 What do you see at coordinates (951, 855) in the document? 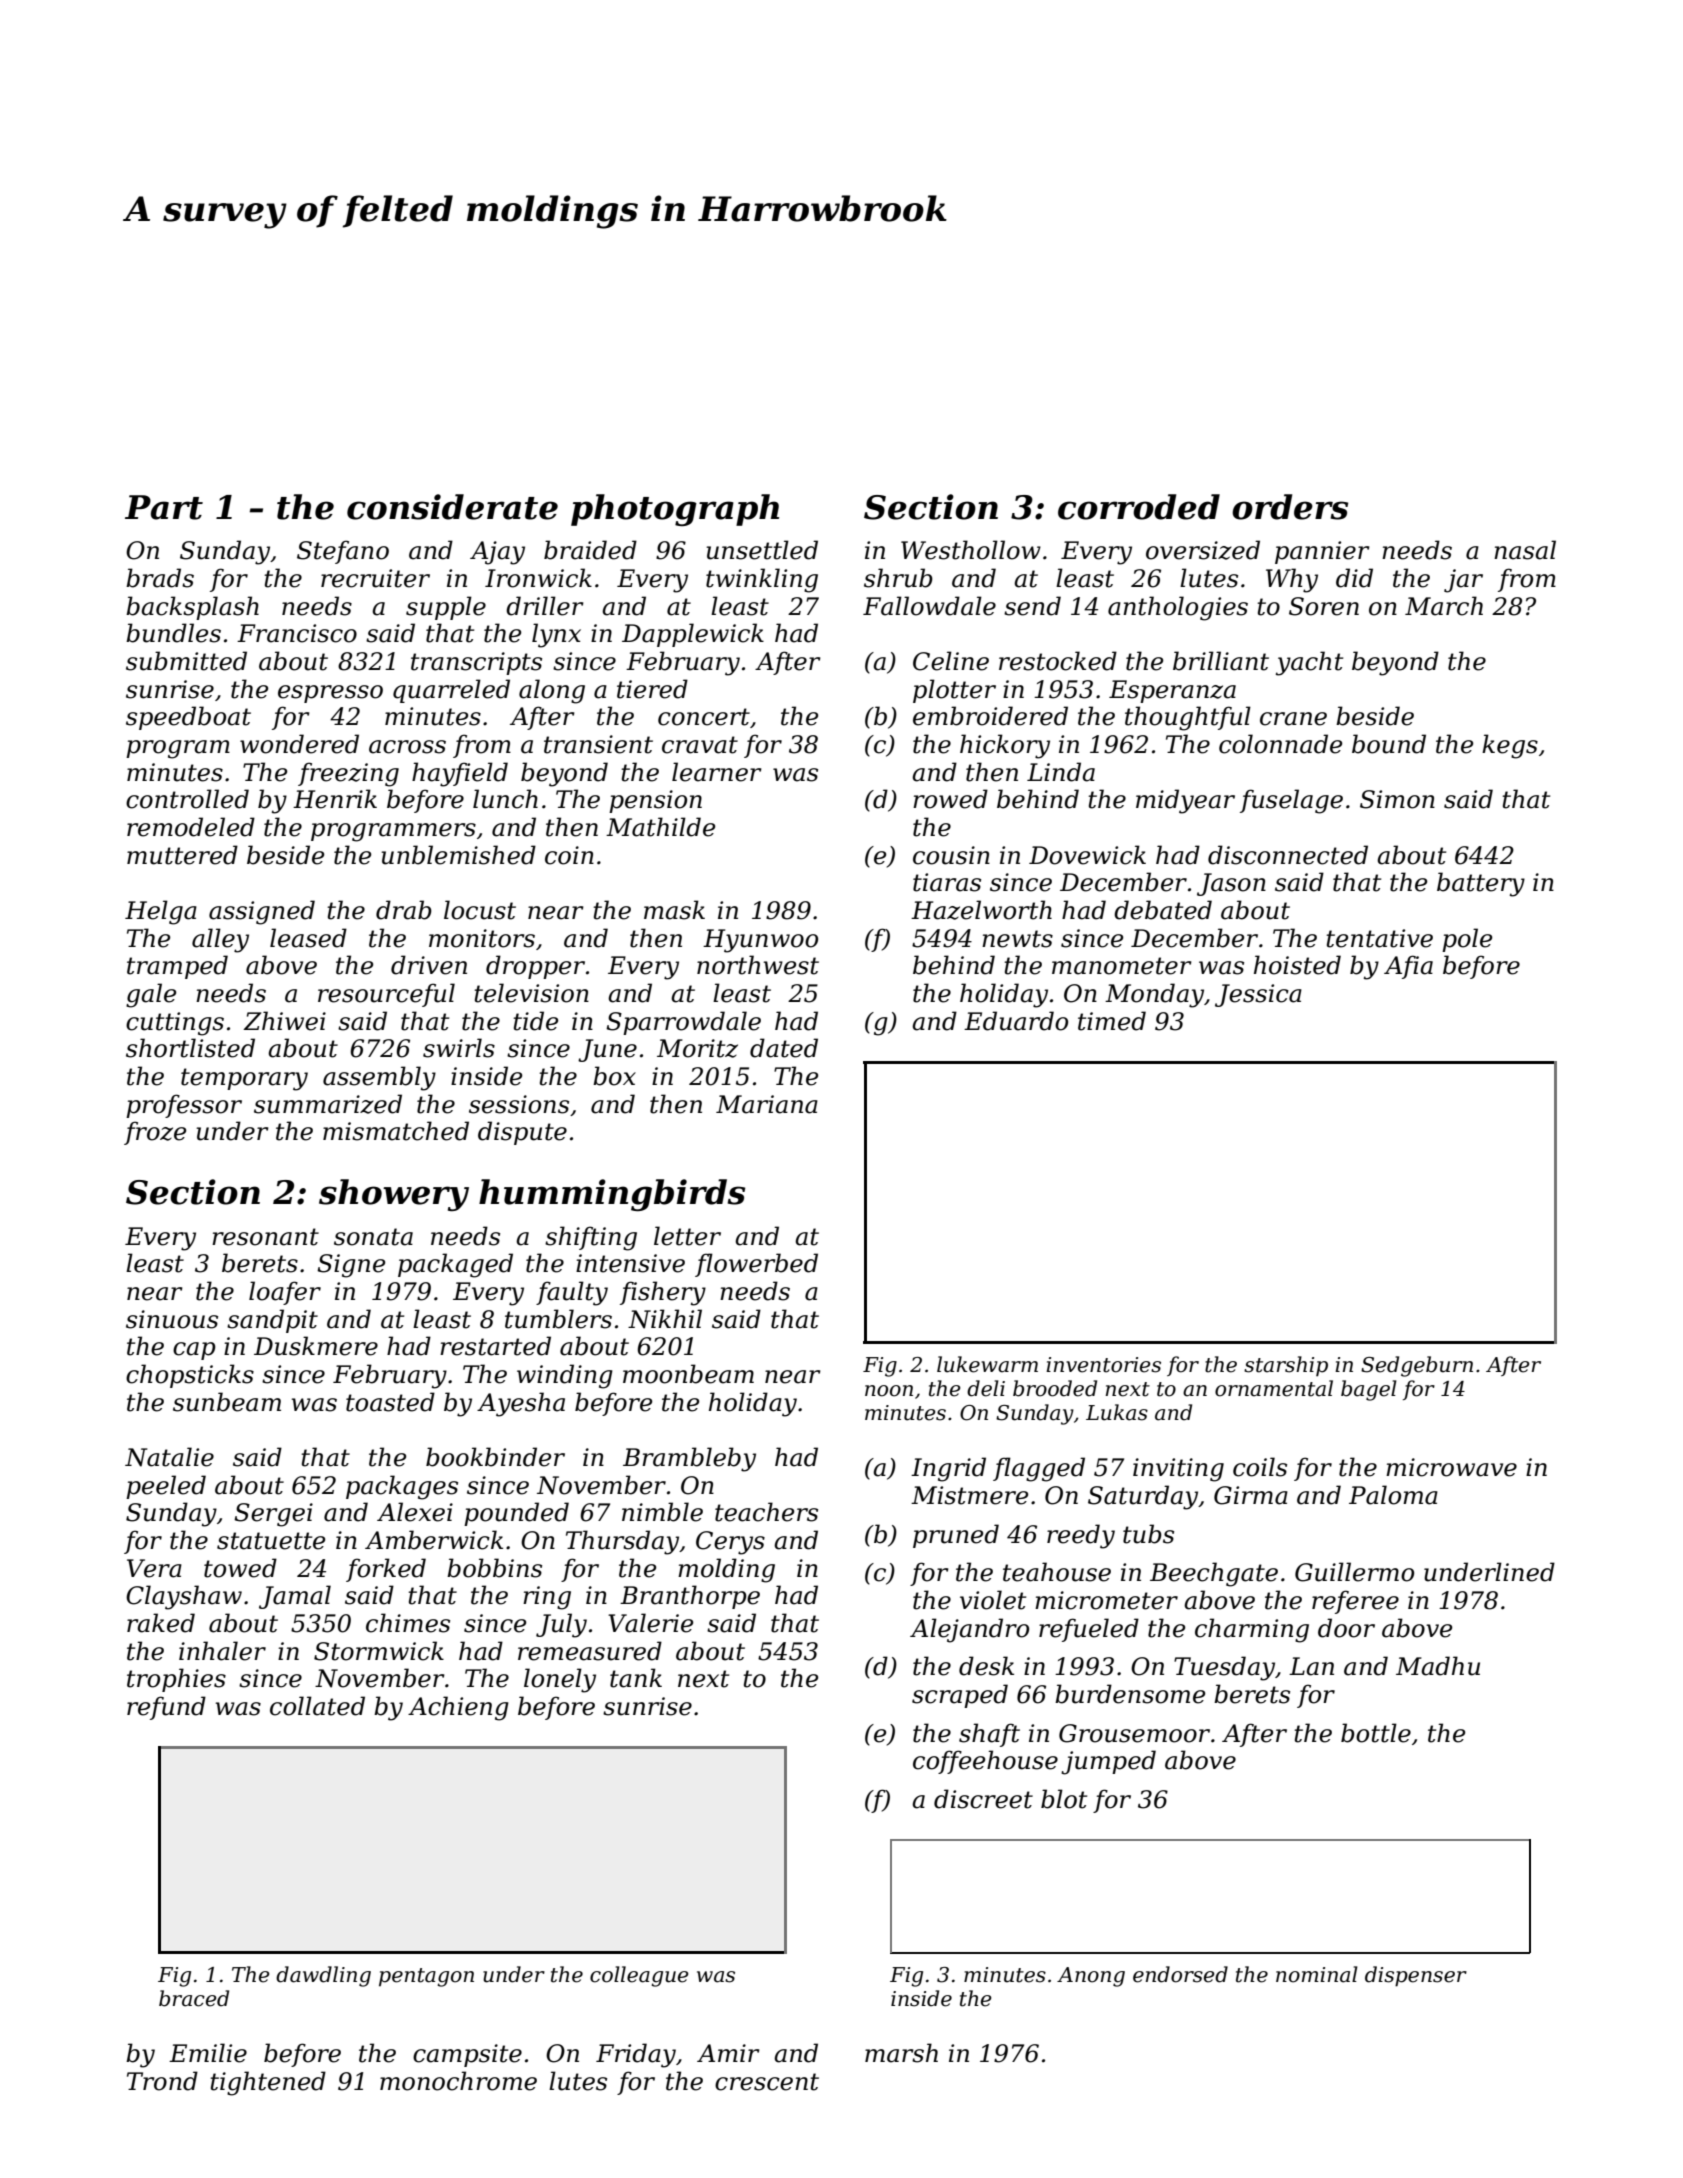
I see `cousin` at bounding box center [951, 855].
